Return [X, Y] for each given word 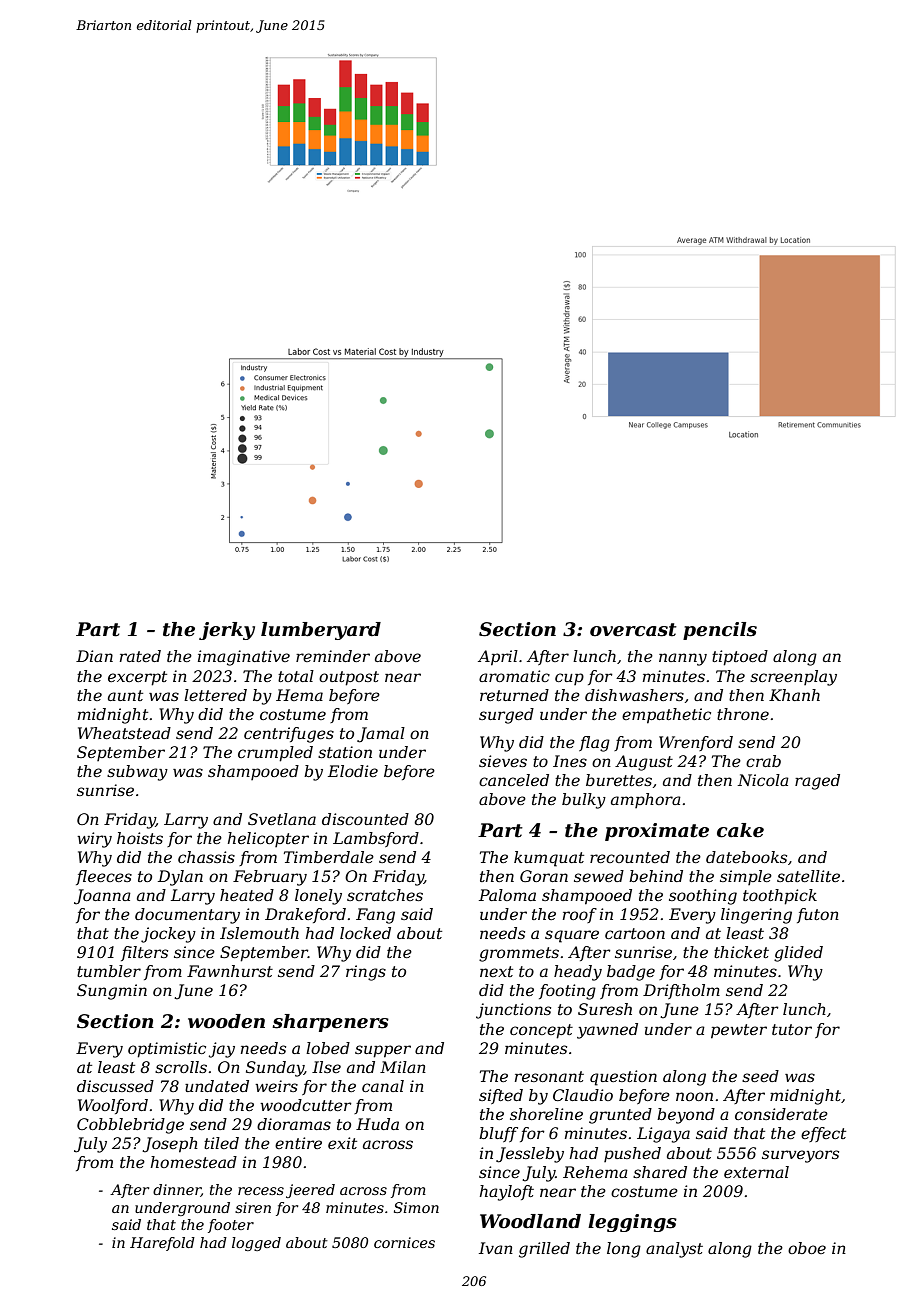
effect [823, 1134]
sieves [503, 761]
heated [247, 895]
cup [569, 679]
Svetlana [282, 819]
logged [256, 1244]
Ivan [496, 1248]
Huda [377, 1124]
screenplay [793, 678]
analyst [674, 1250]
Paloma [507, 895]
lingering [756, 916]
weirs [276, 1086]
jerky [227, 631]
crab [763, 761]
